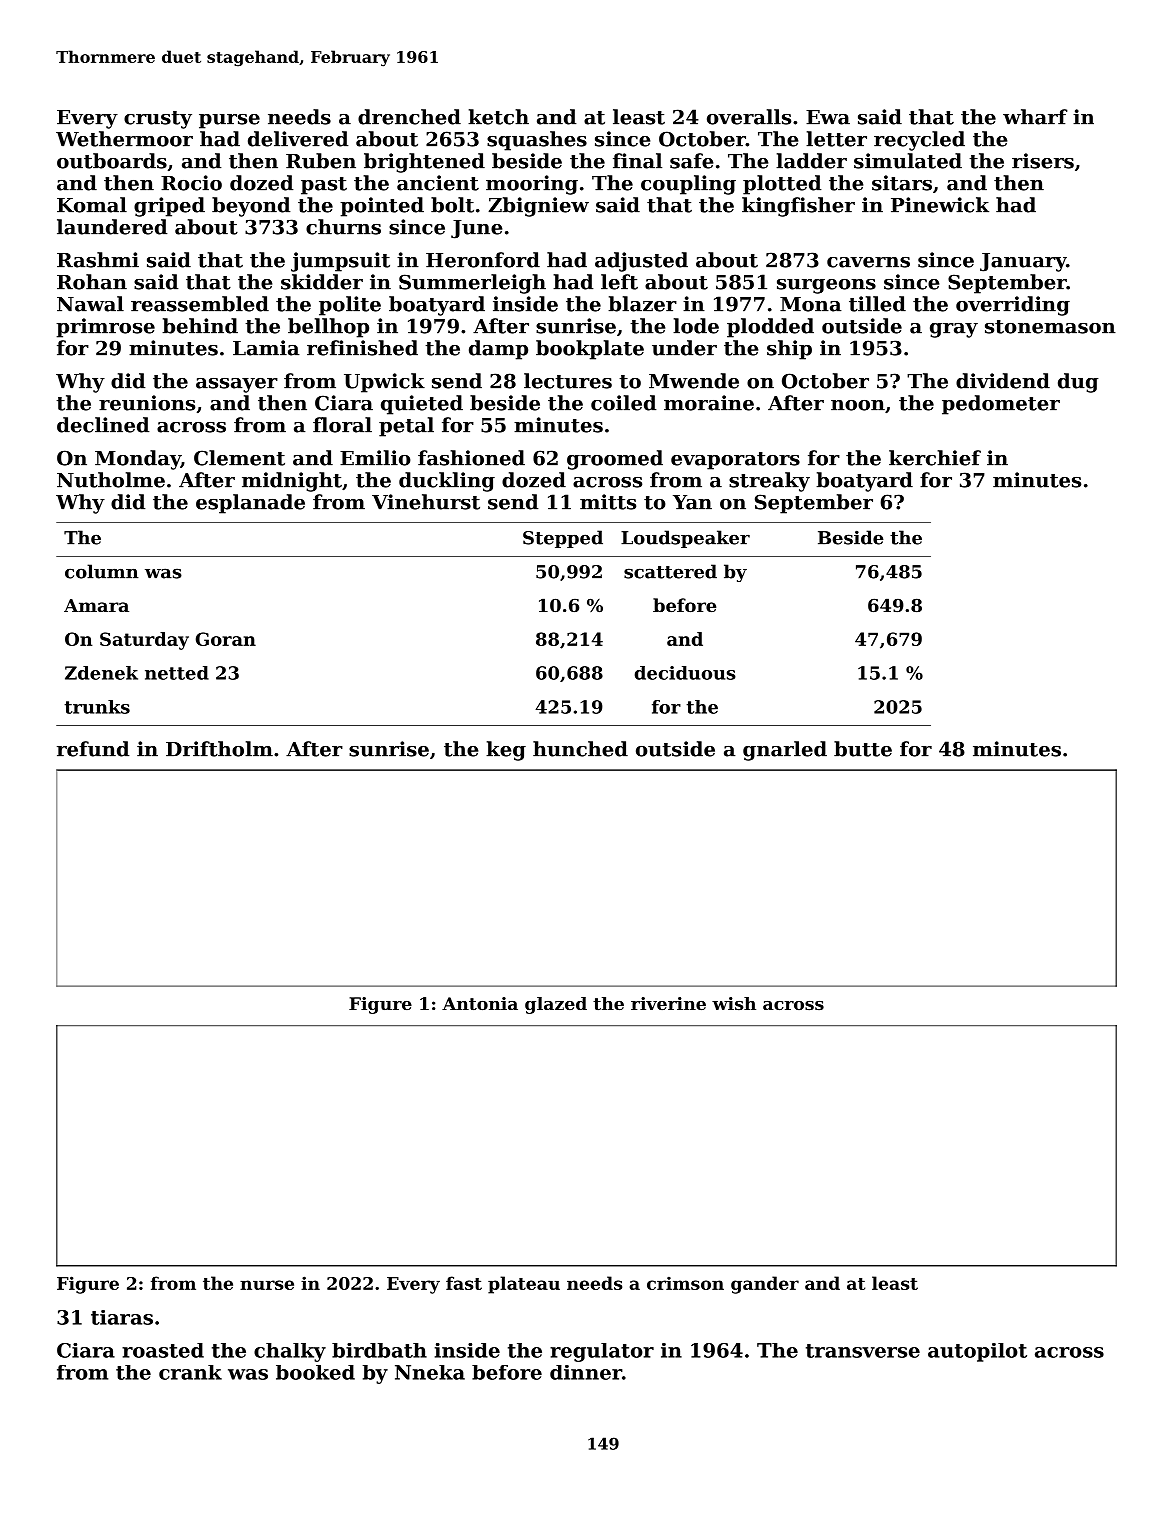  Describe the element at coordinates (735, 461) in the document. I see `evaporators` at that location.
